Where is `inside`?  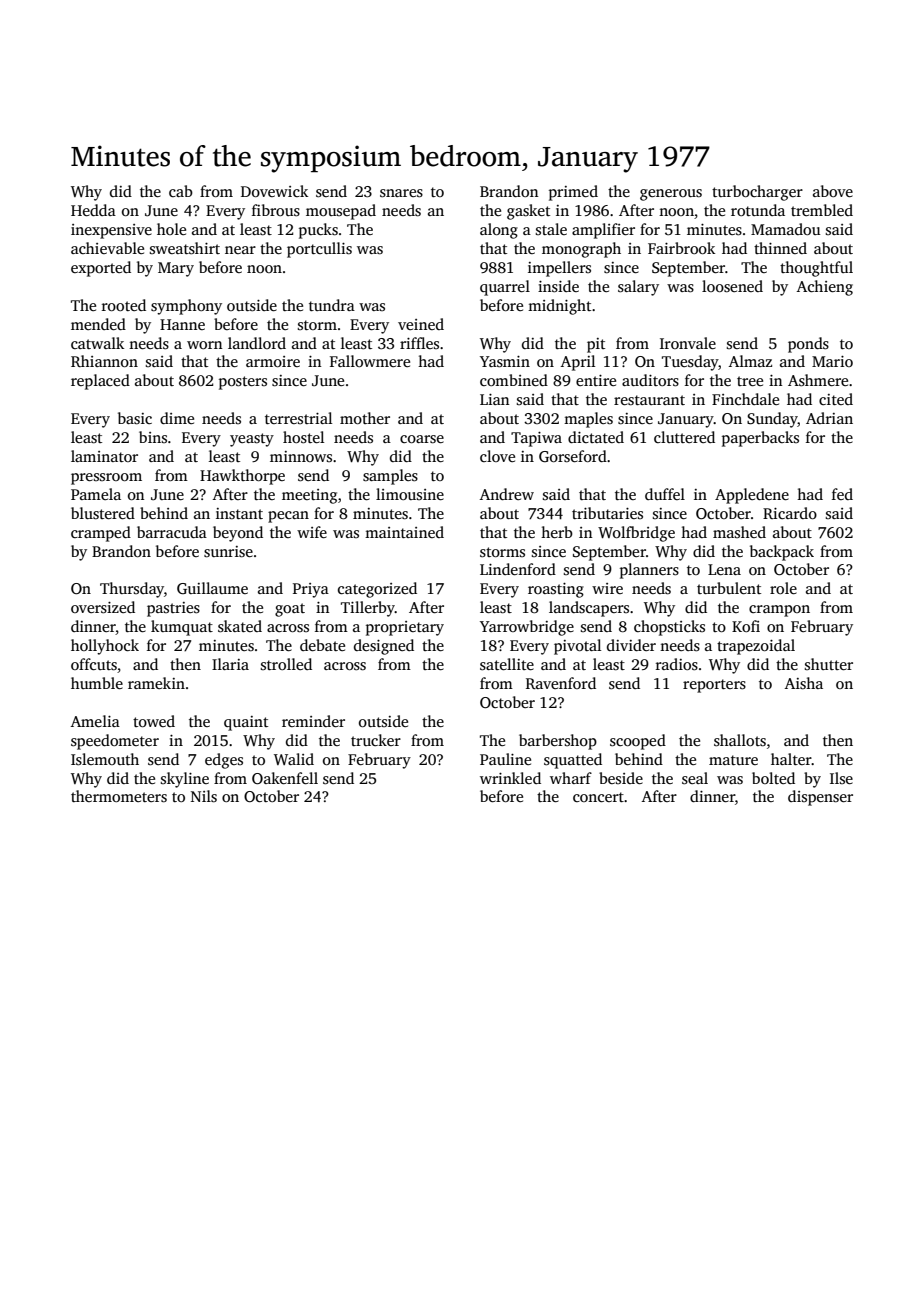
inside is located at coordinates (558, 286).
